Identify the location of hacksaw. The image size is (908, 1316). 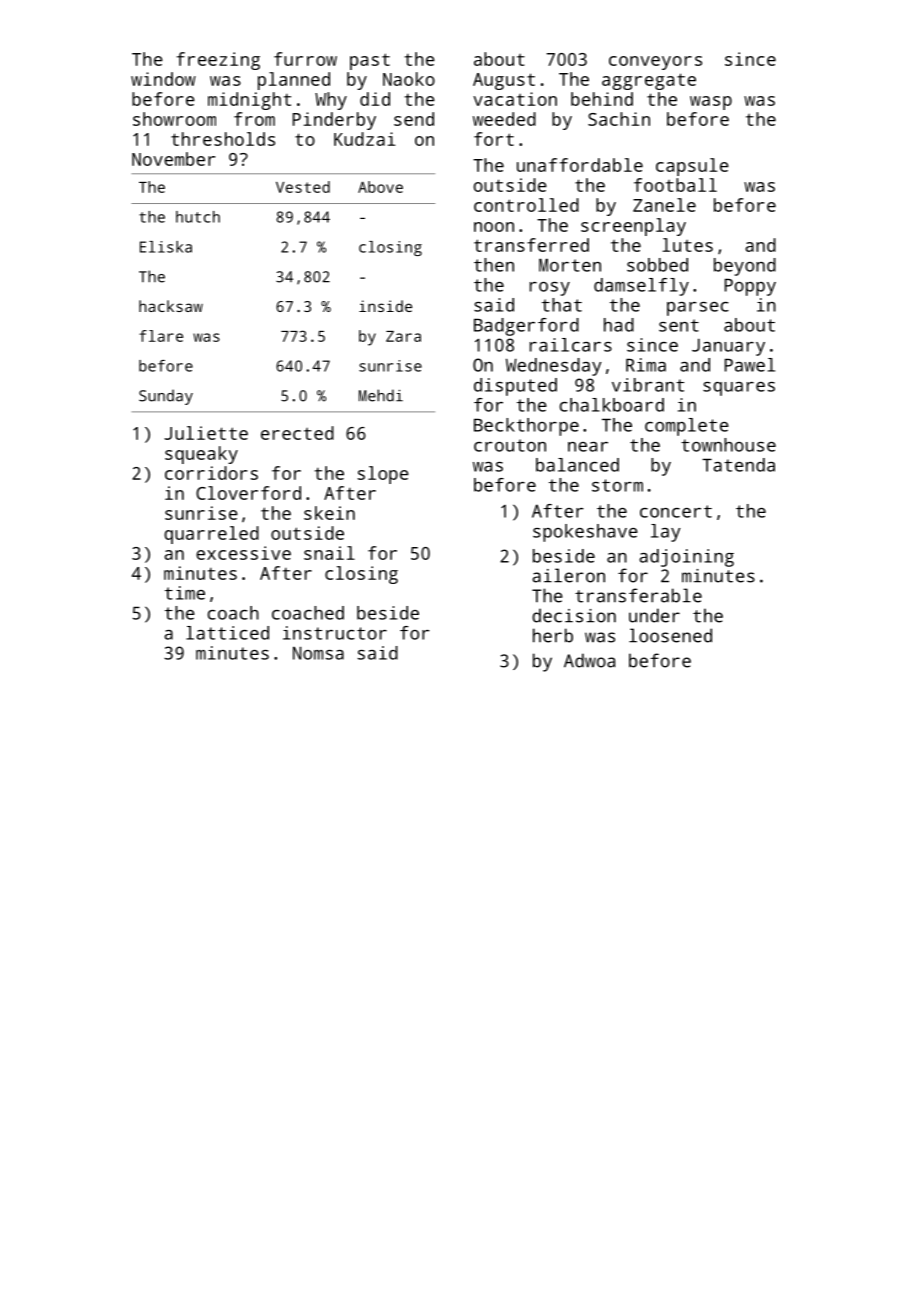
(171, 306).
